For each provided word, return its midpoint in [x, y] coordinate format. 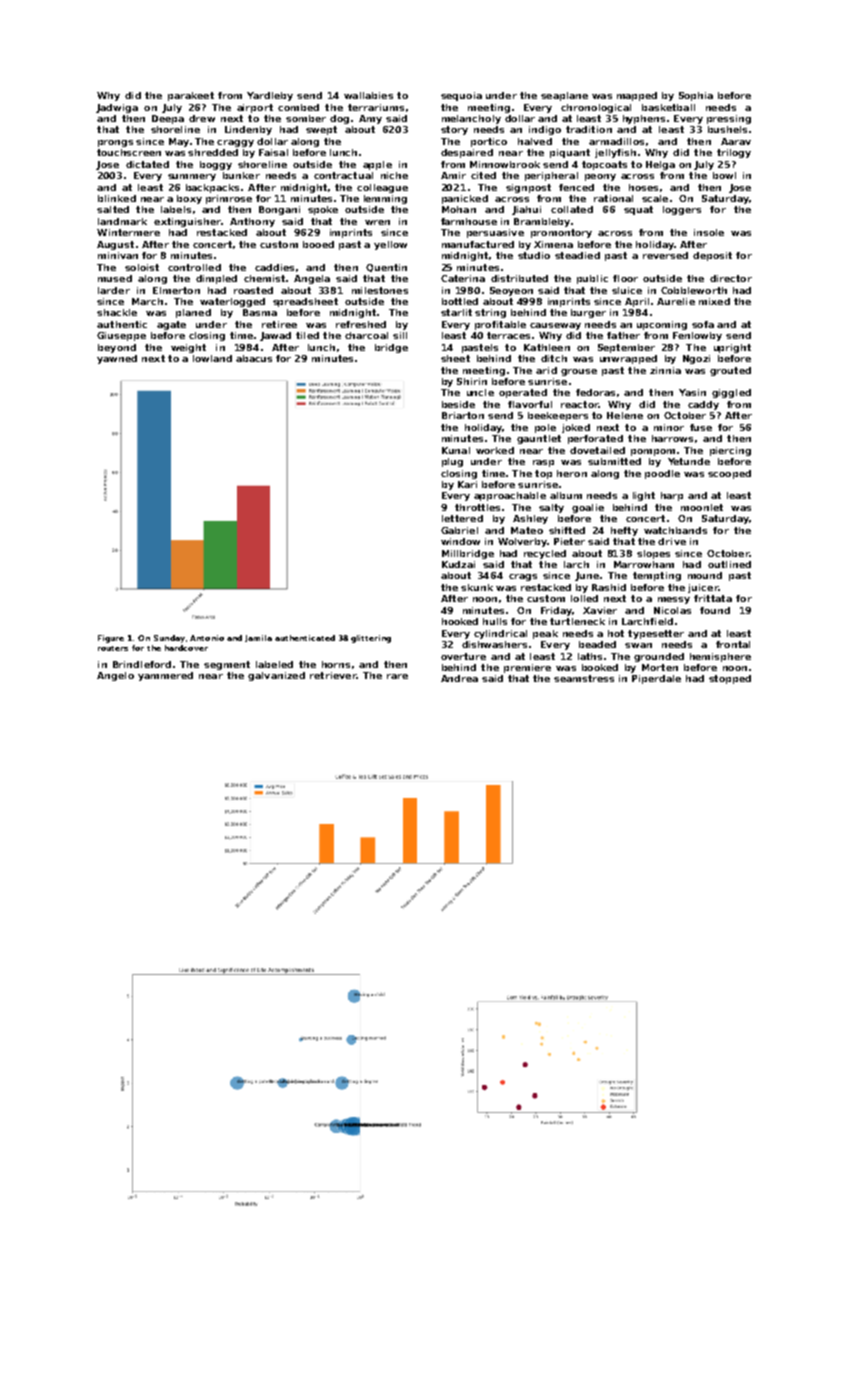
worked [495, 450]
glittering [371, 639]
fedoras [595, 392]
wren [377, 222]
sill [400, 335]
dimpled [216, 279]
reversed [665, 255]
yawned [117, 359]
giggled [731, 393]
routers [113, 648]
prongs [115, 143]
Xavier [600, 610]
